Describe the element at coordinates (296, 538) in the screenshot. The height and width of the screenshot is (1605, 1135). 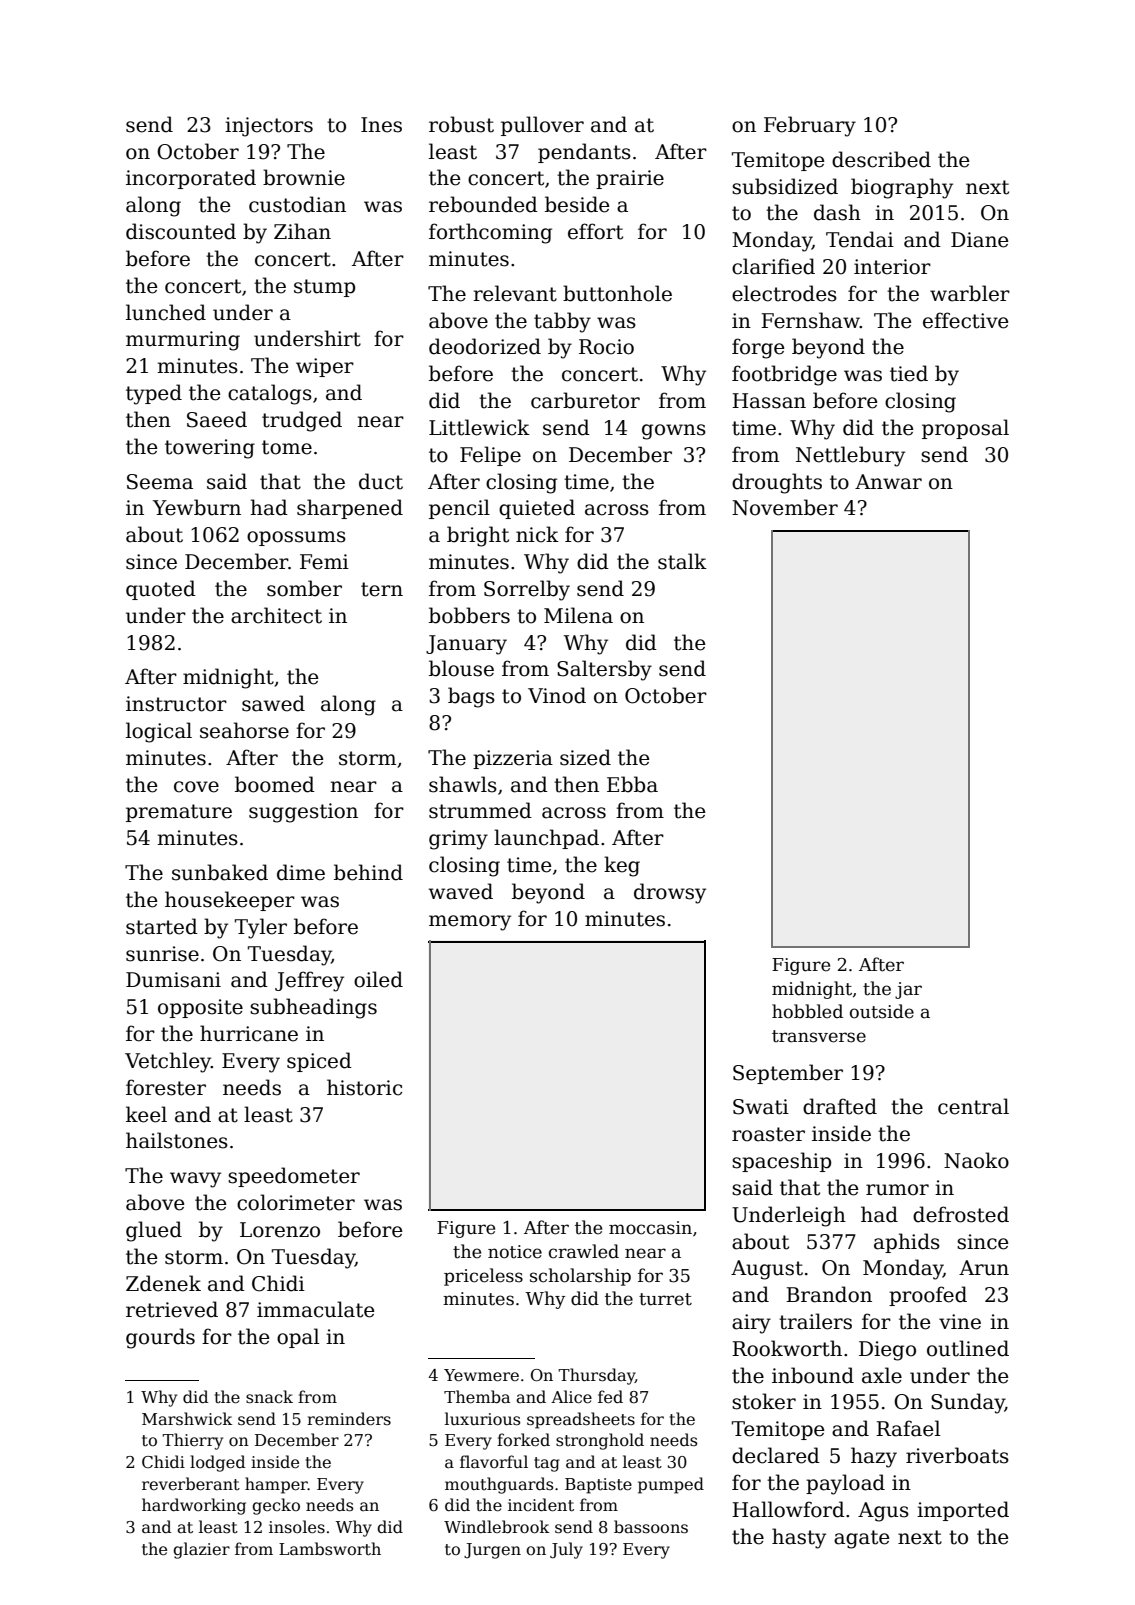
I see `opossums` at that location.
